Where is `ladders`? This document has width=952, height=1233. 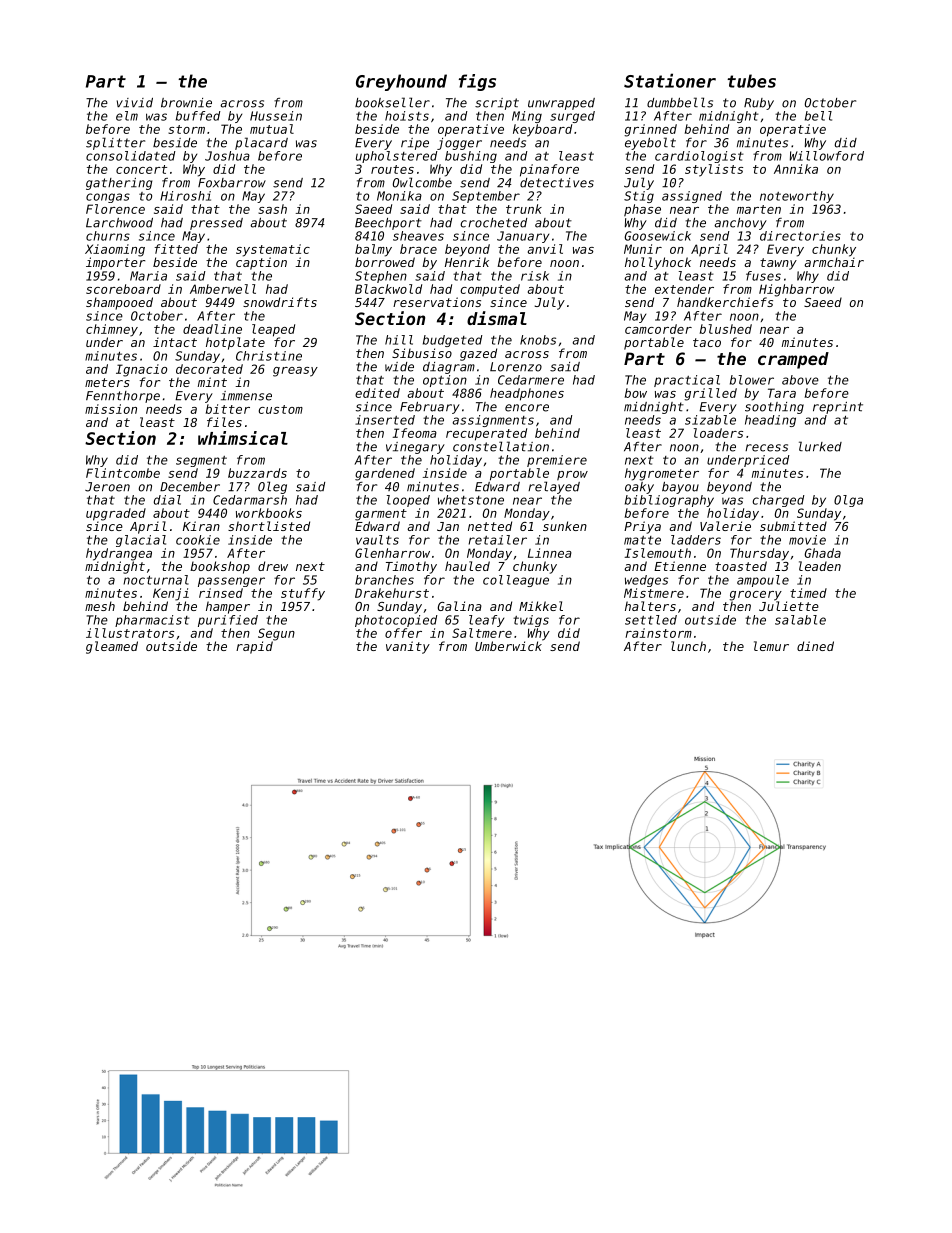 ladders is located at coordinates (696, 540).
